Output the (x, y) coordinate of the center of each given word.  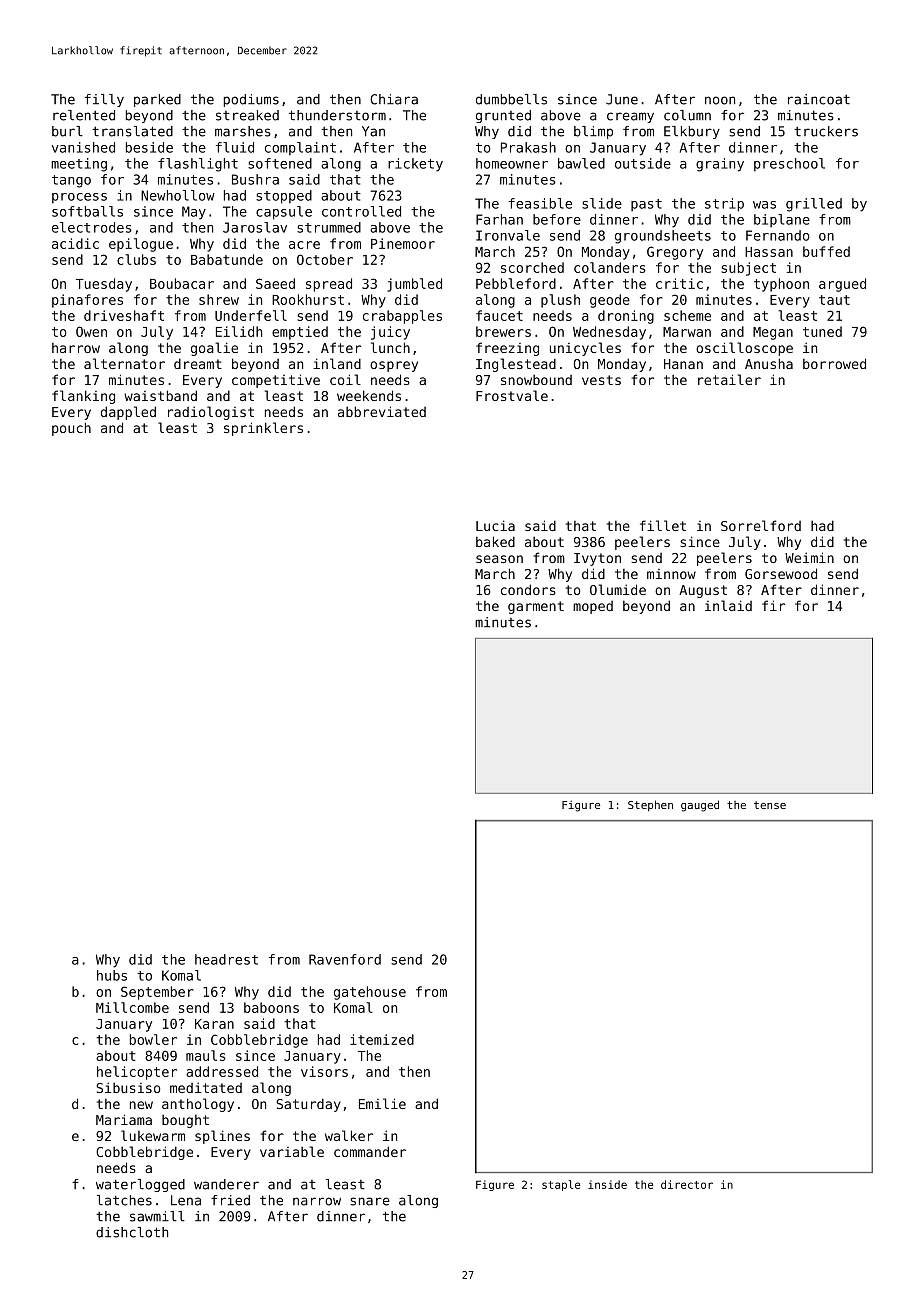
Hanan (683, 364)
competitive (276, 381)
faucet (499, 315)
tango (71, 181)
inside (607, 1184)
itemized (382, 1039)
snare (370, 1201)
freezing (507, 349)
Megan (773, 333)
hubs (112, 975)
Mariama (124, 1119)
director (687, 1184)
